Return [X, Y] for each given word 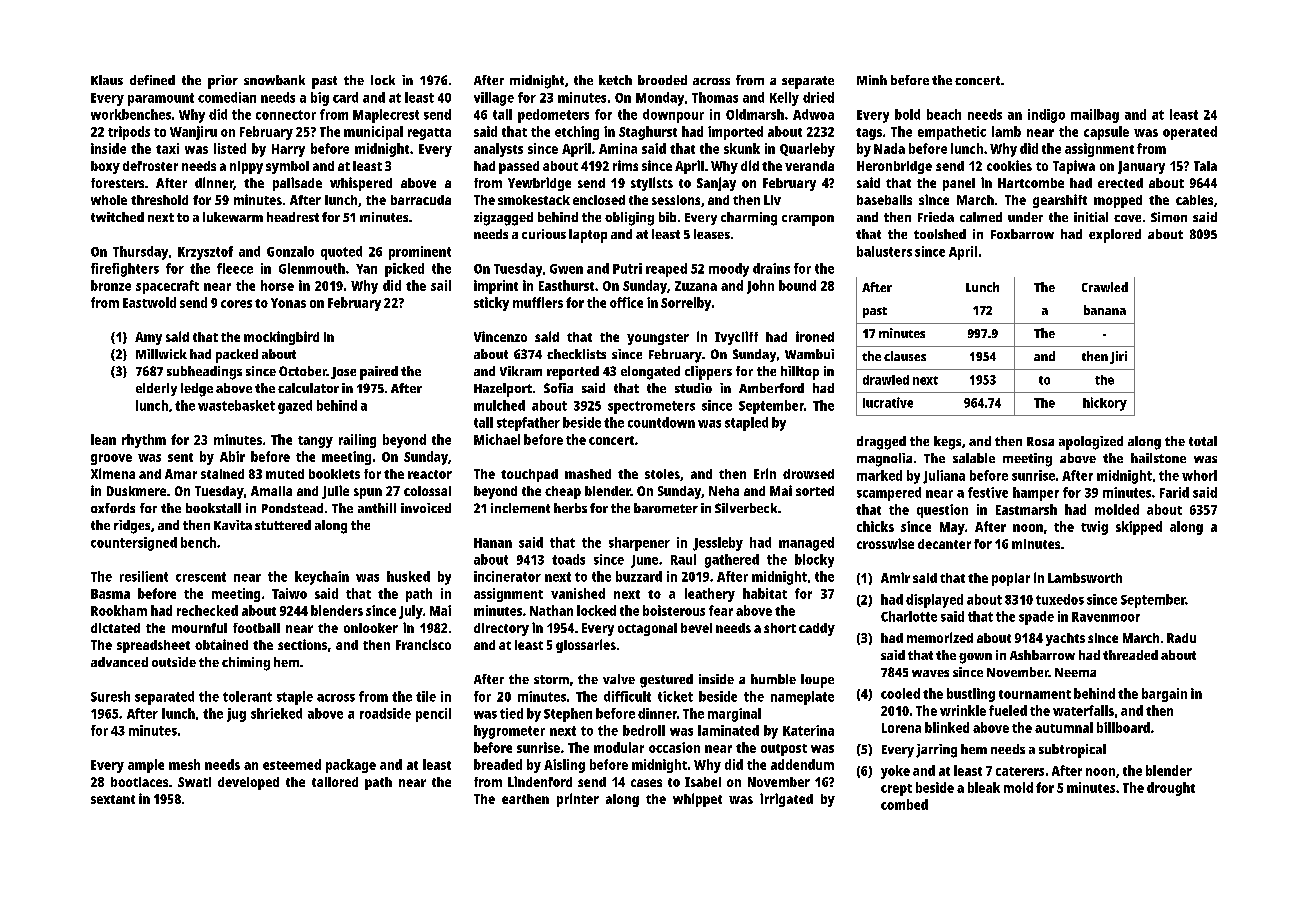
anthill [377, 508]
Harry [288, 150]
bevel [696, 628]
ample [146, 766]
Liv [772, 200]
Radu [1181, 638]
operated [1190, 133]
